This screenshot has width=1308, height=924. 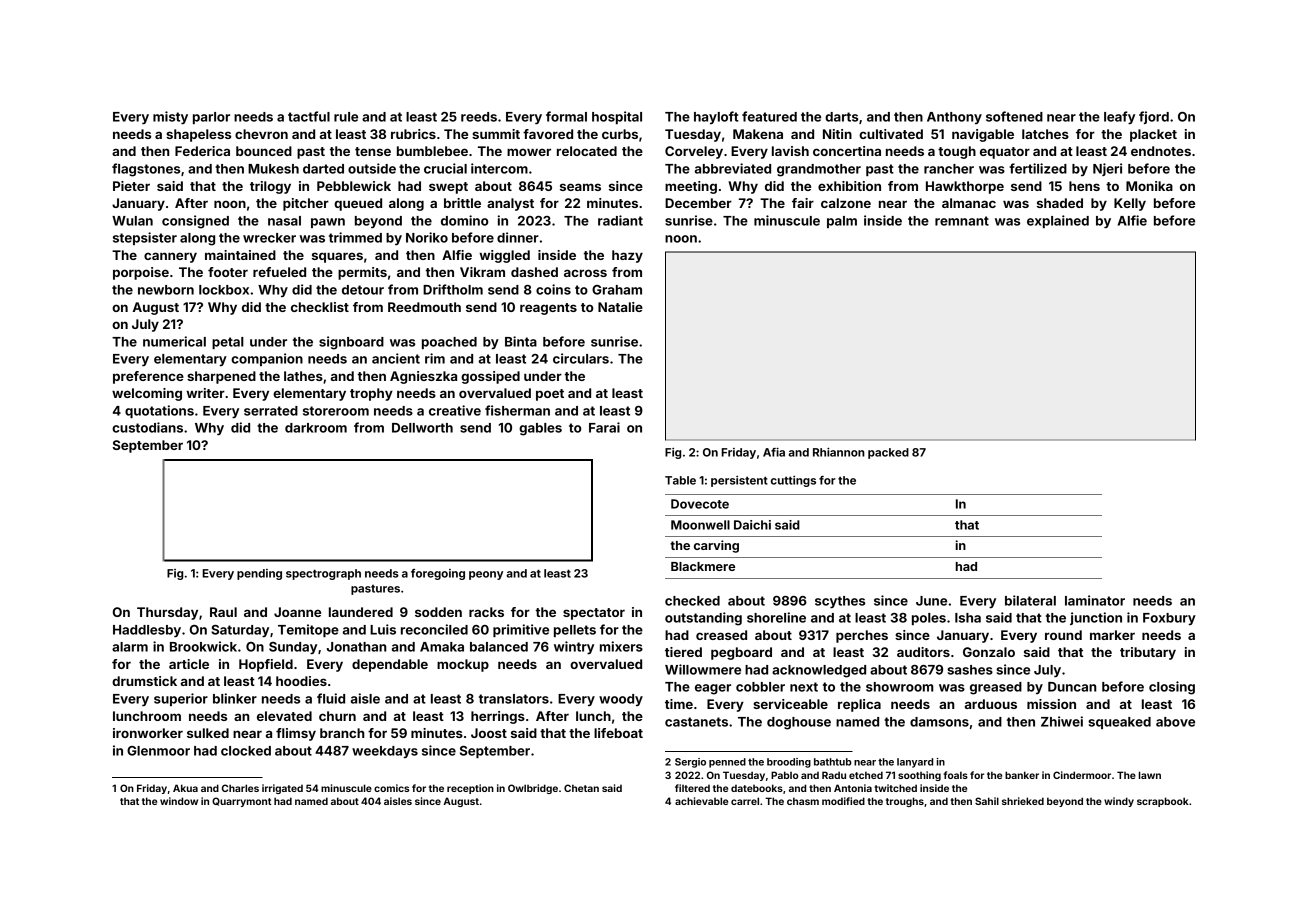 What do you see at coordinates (391, 788) in the screenshot?
I see `comics` at bounding box center [391, 788].
